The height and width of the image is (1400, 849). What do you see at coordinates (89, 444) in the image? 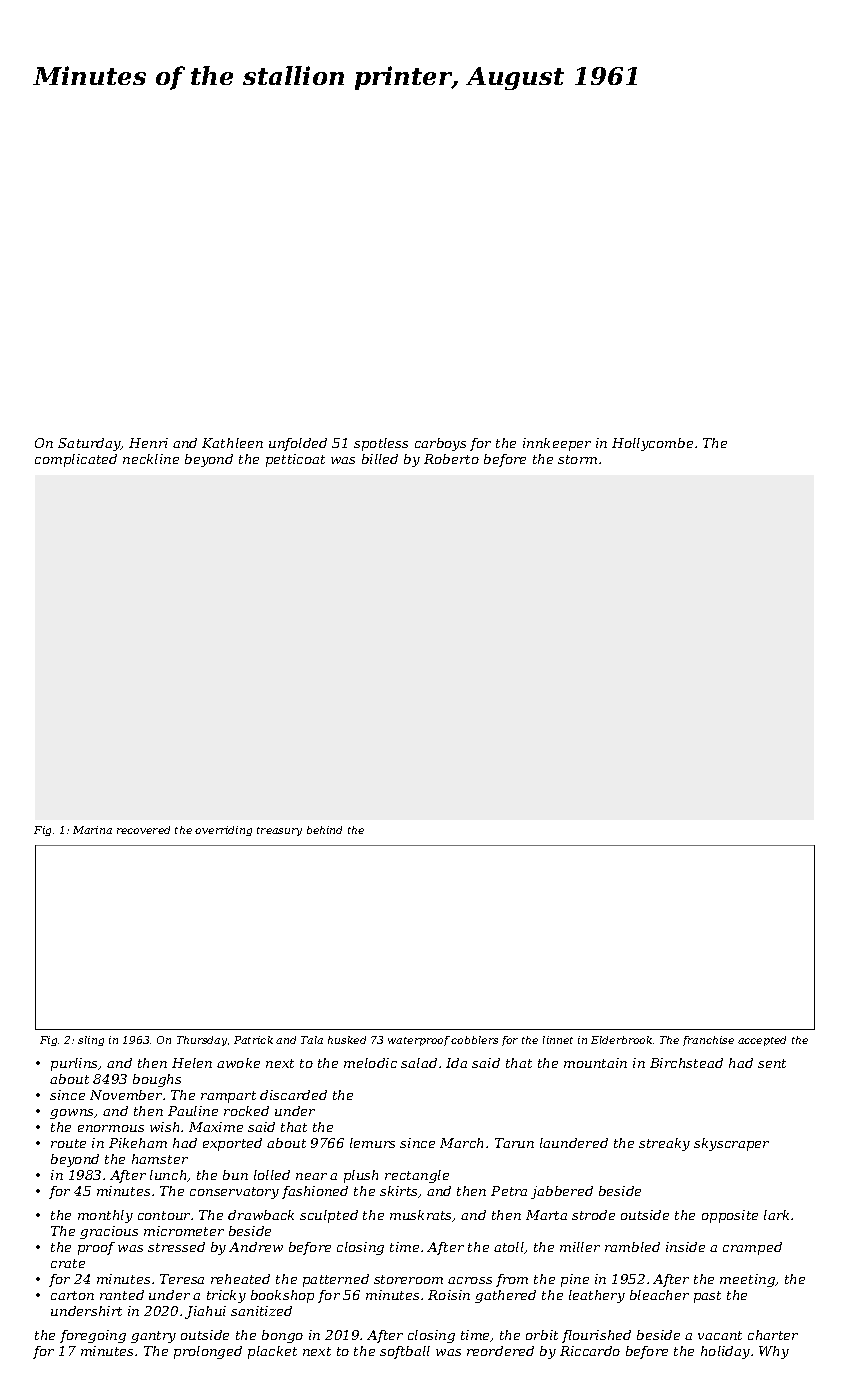
I see `Saturday` at bounding box center [89, 444].
